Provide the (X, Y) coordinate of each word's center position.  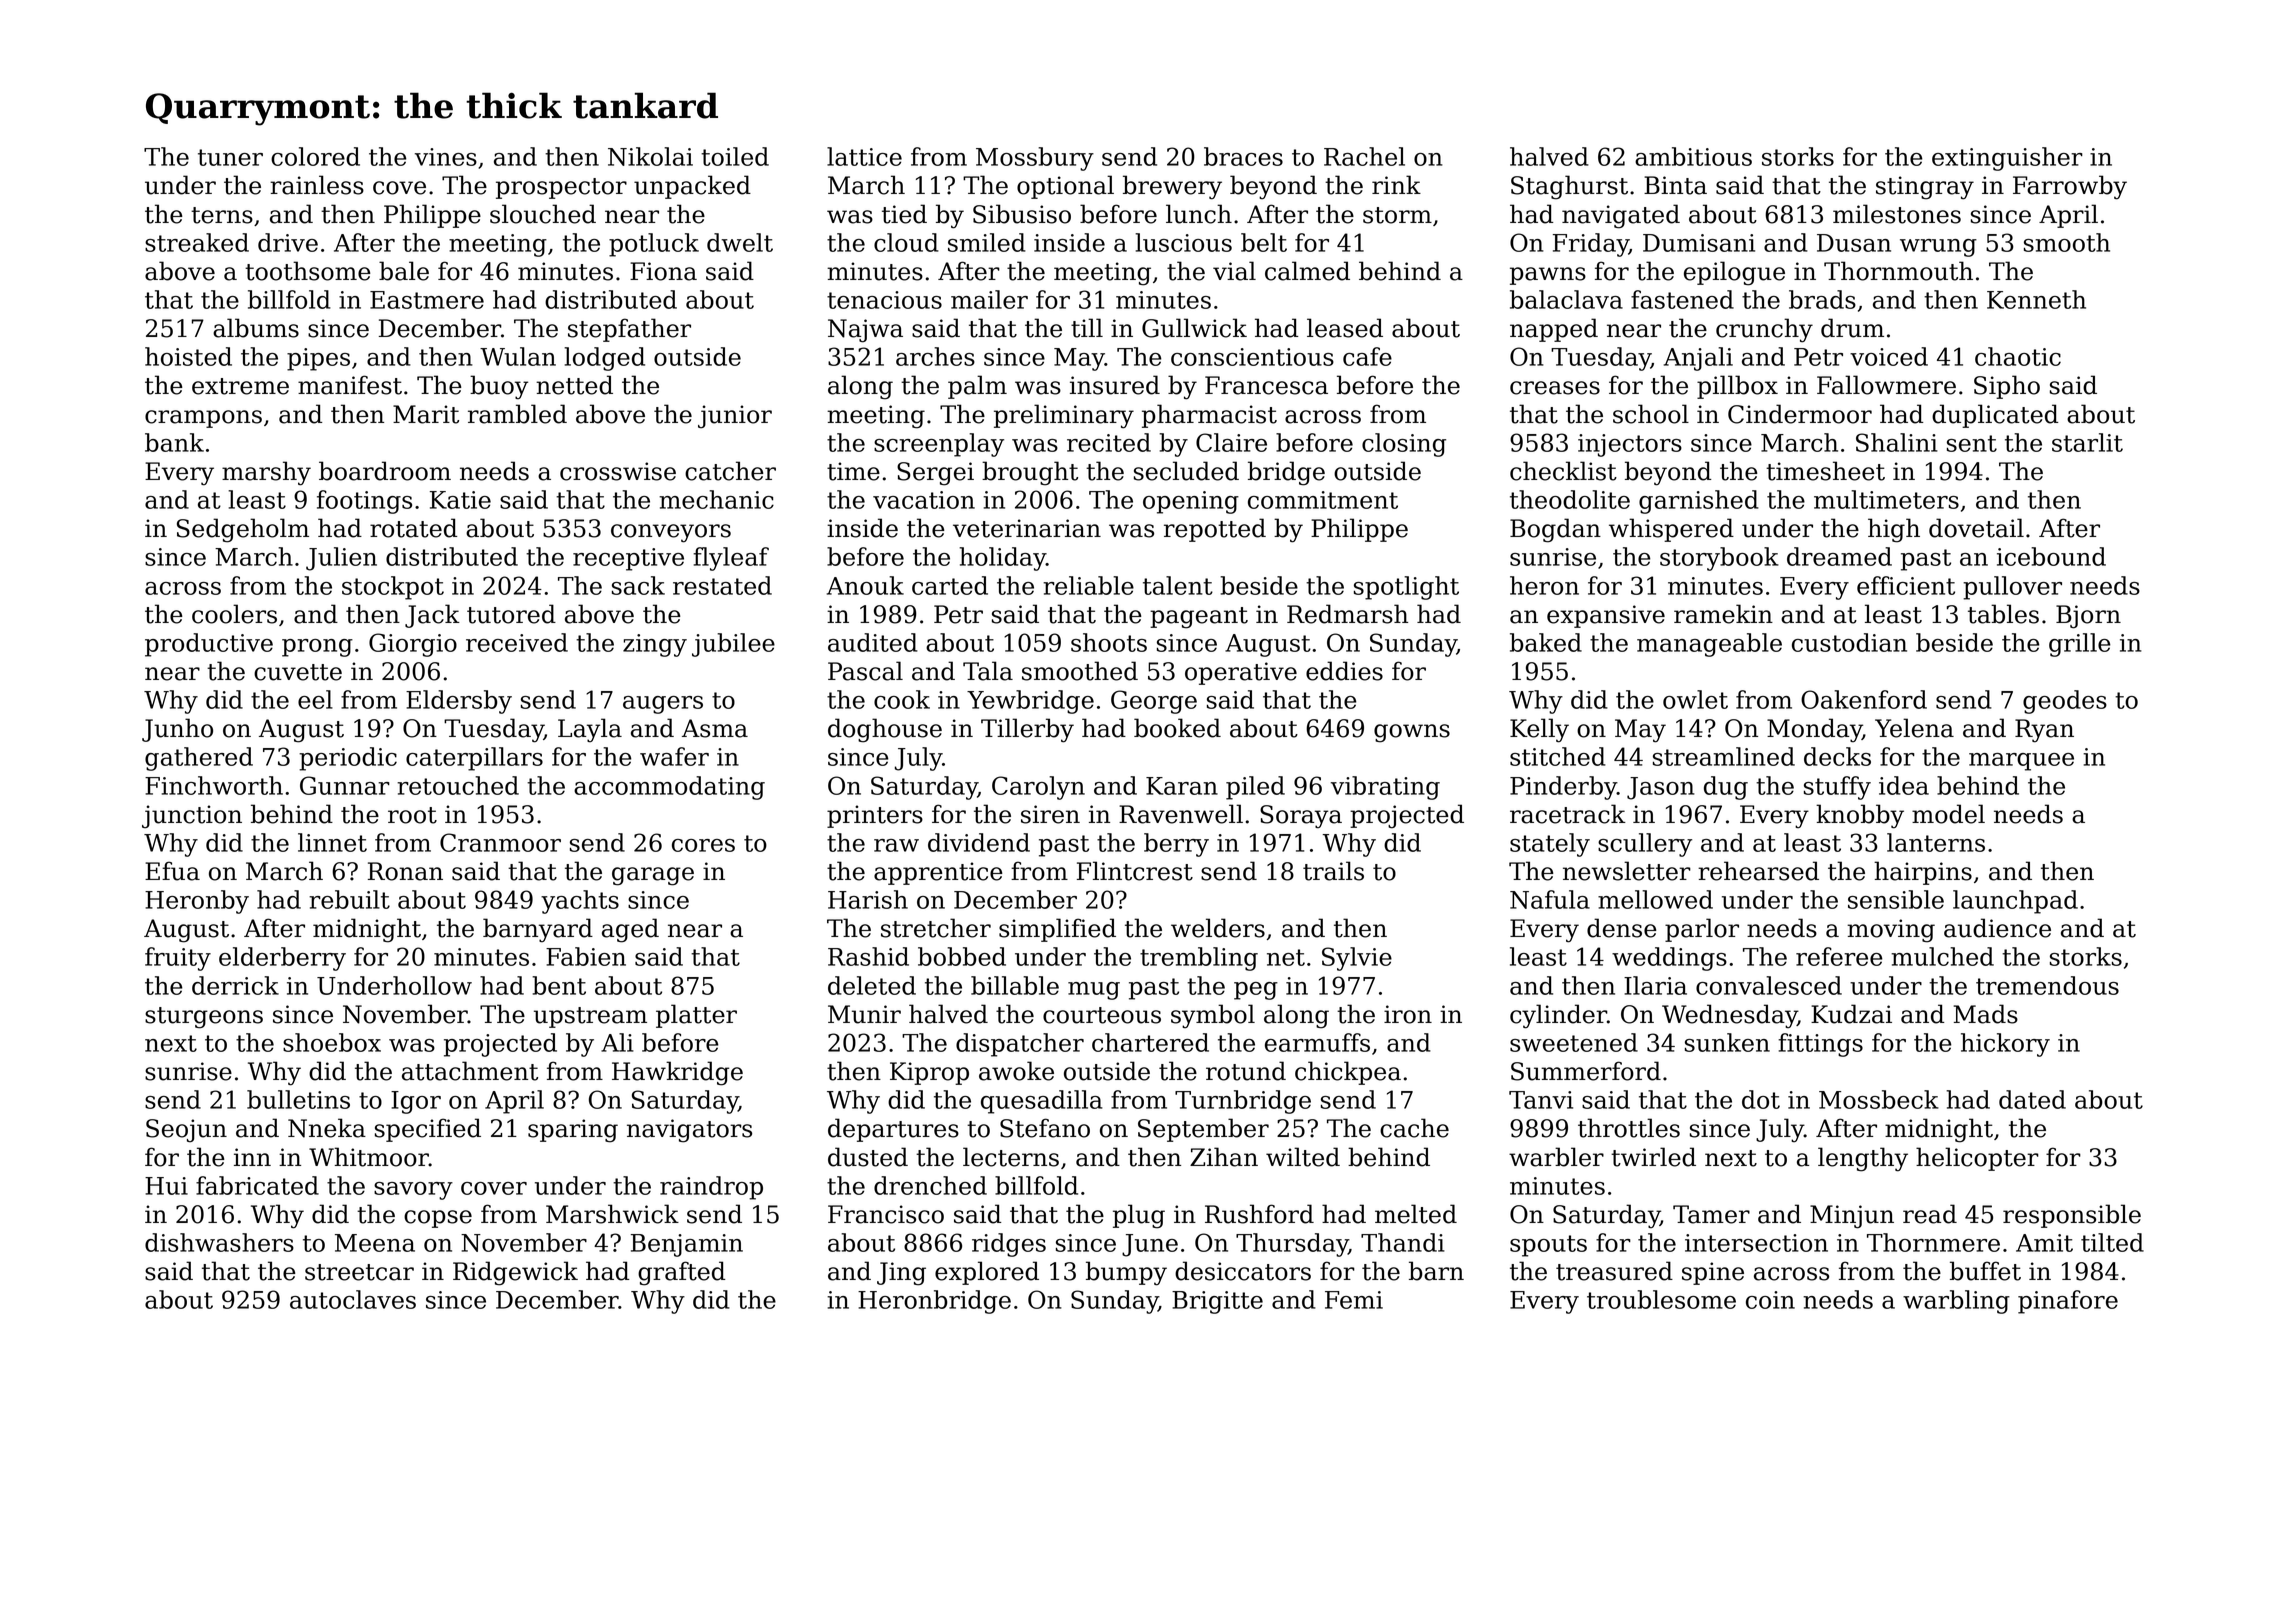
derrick (235, 985)
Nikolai (650, 156)
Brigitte (1217, 1302)
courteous (1102, 1015)
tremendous (2047, 985)
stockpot (393, 588)
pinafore (2068, 1302)
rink (1396, 184)
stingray (1925, 188)
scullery (1645, 845)
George (1154, 702)
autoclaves (353, 1299)
